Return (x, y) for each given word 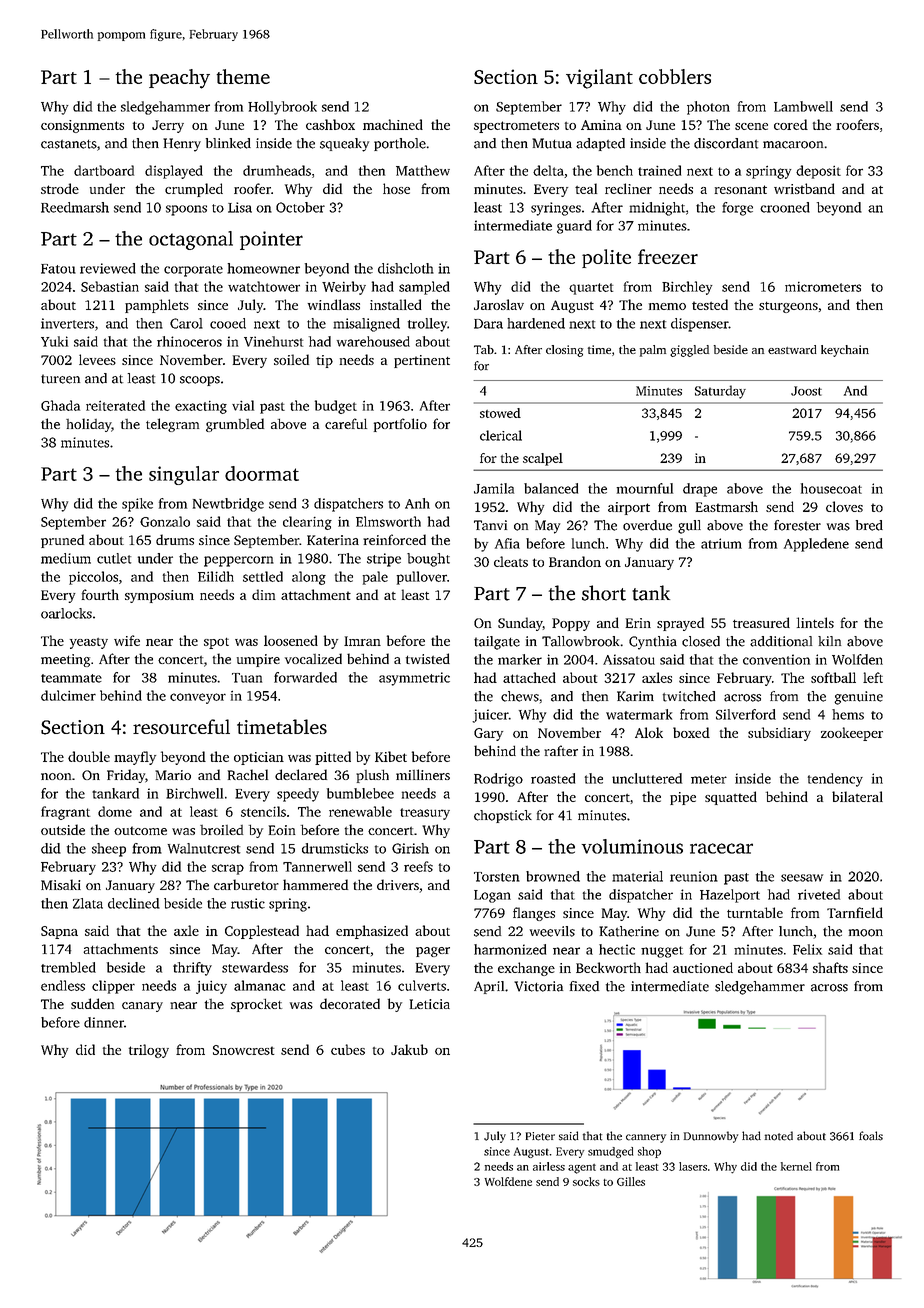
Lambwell (803, 106)
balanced (551, 488)
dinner (104, 1022)
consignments (82, 126)
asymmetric (414, 679)
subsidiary (779, 734)
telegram (172, 425)
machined (393, 124)
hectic (617, 949)
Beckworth (608, 967)
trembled (68, 967)
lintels (815, 622)
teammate (71, 678)
